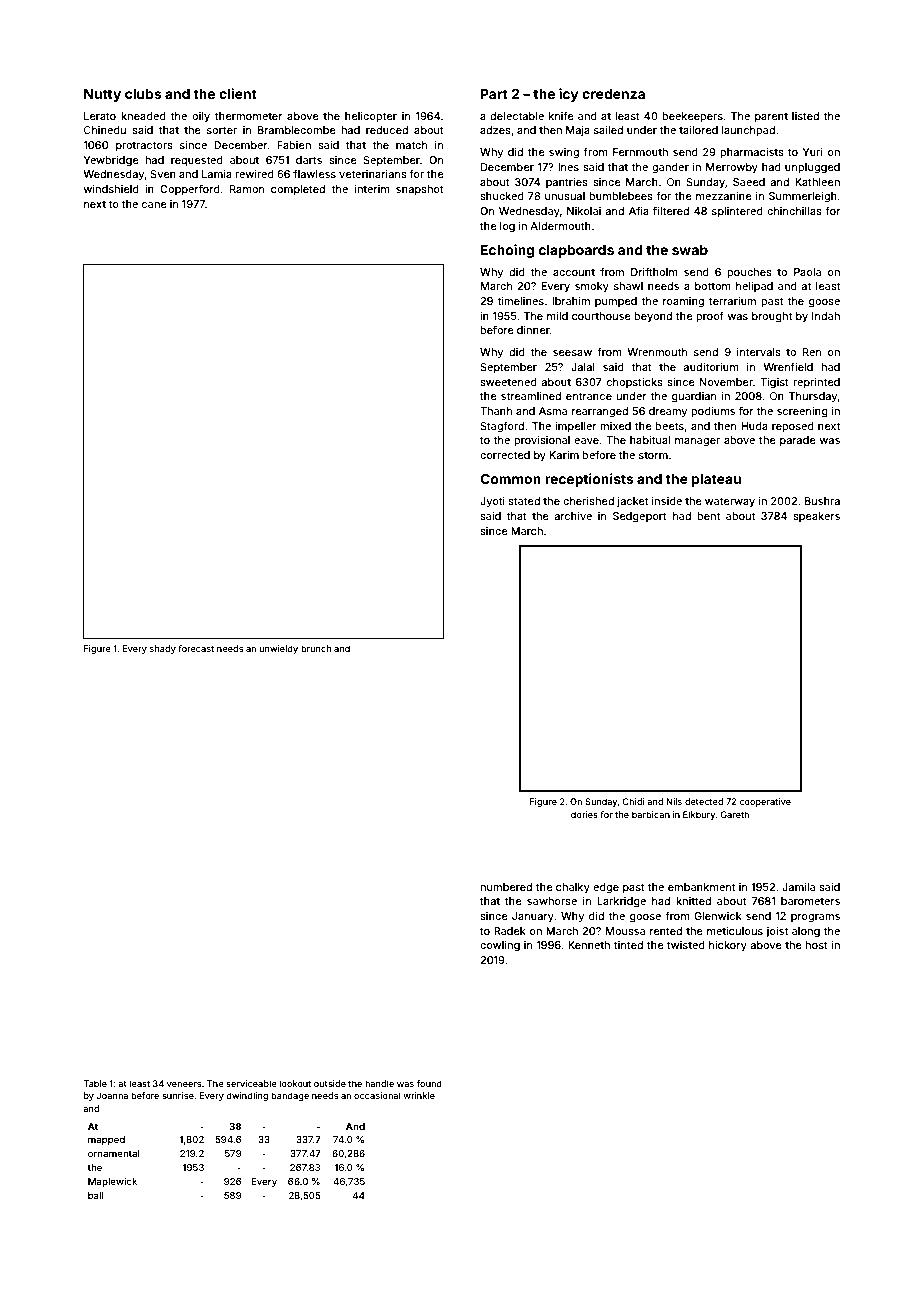  What do you see at coordinates (96, 1195) in the page?
I see `ball` at bounding box center [96, 1195].
